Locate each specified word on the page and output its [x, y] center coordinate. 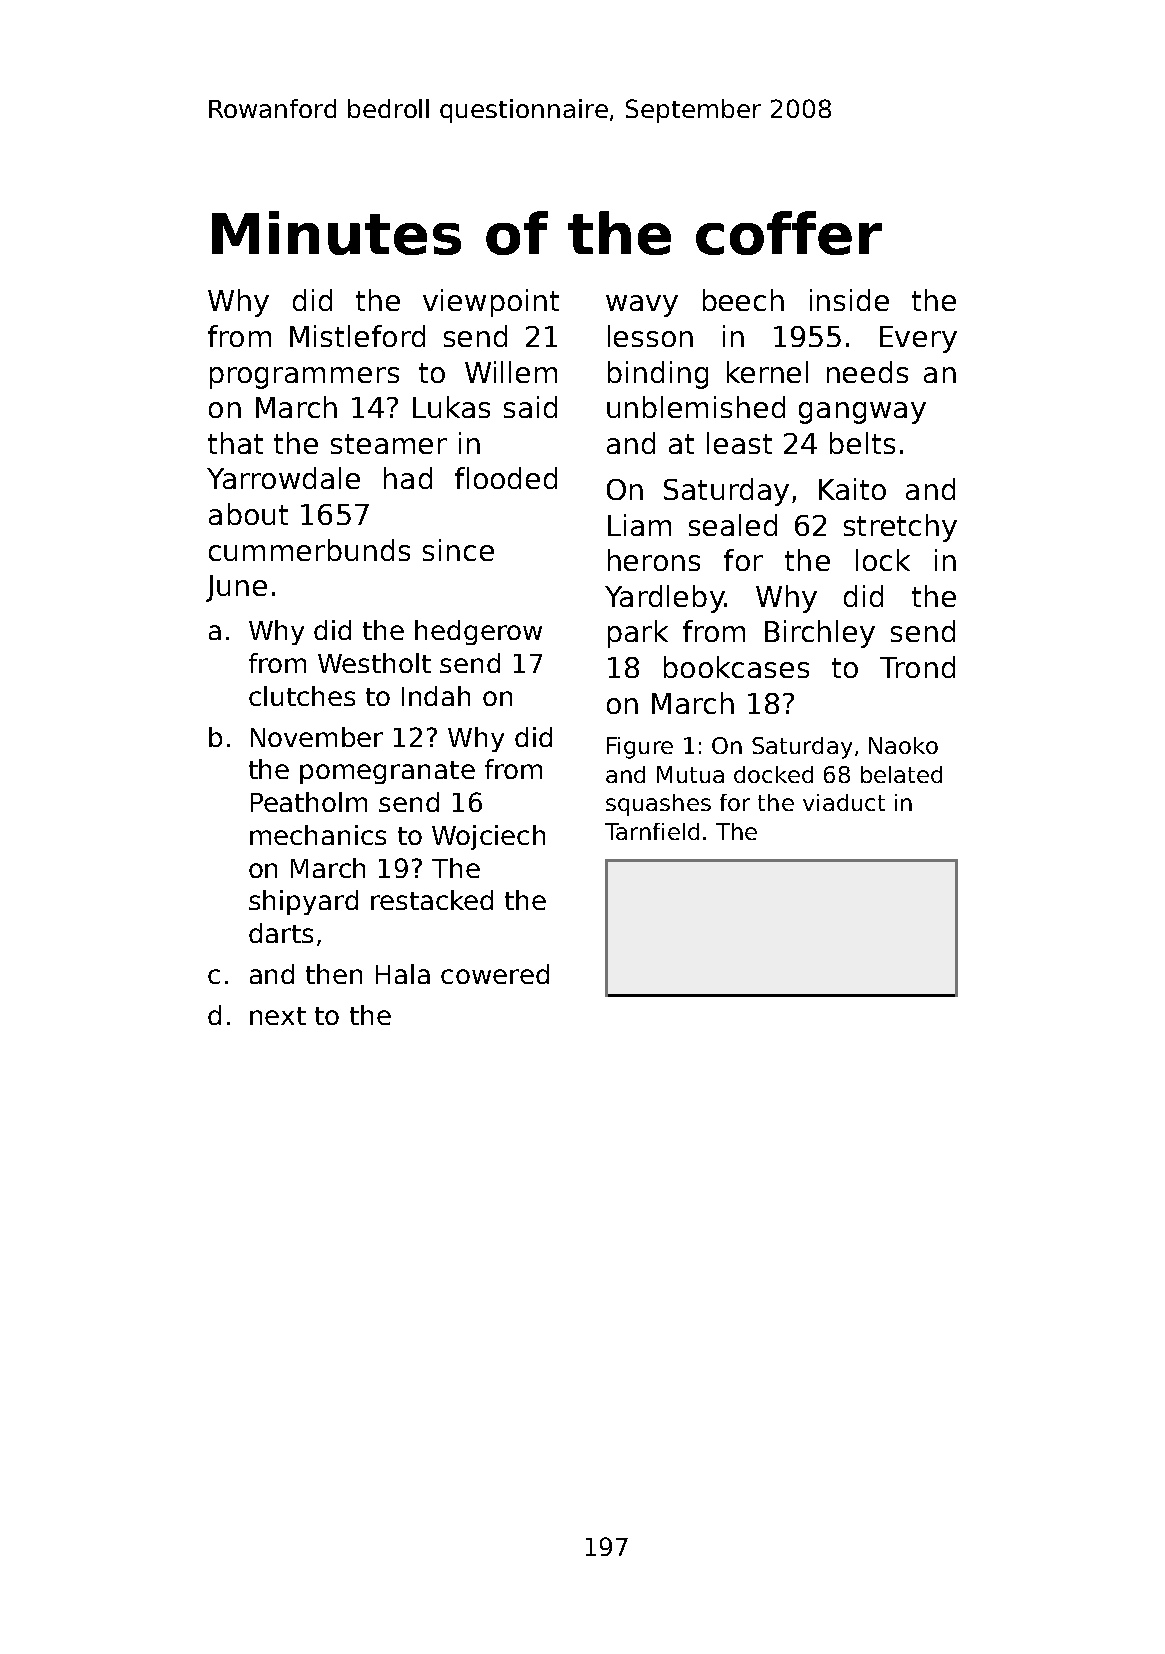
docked [773, 774]
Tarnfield [652, 831]
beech [743, 300]
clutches [302, 696]
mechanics [318, 835]
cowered [495, 974]
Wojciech [488, 837]
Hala [403, 974]
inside [849, 300]
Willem [511, 372]
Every [918, 339]
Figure [640, 748]
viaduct [844, 802]
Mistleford [357, 336]
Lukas [451, 407]
